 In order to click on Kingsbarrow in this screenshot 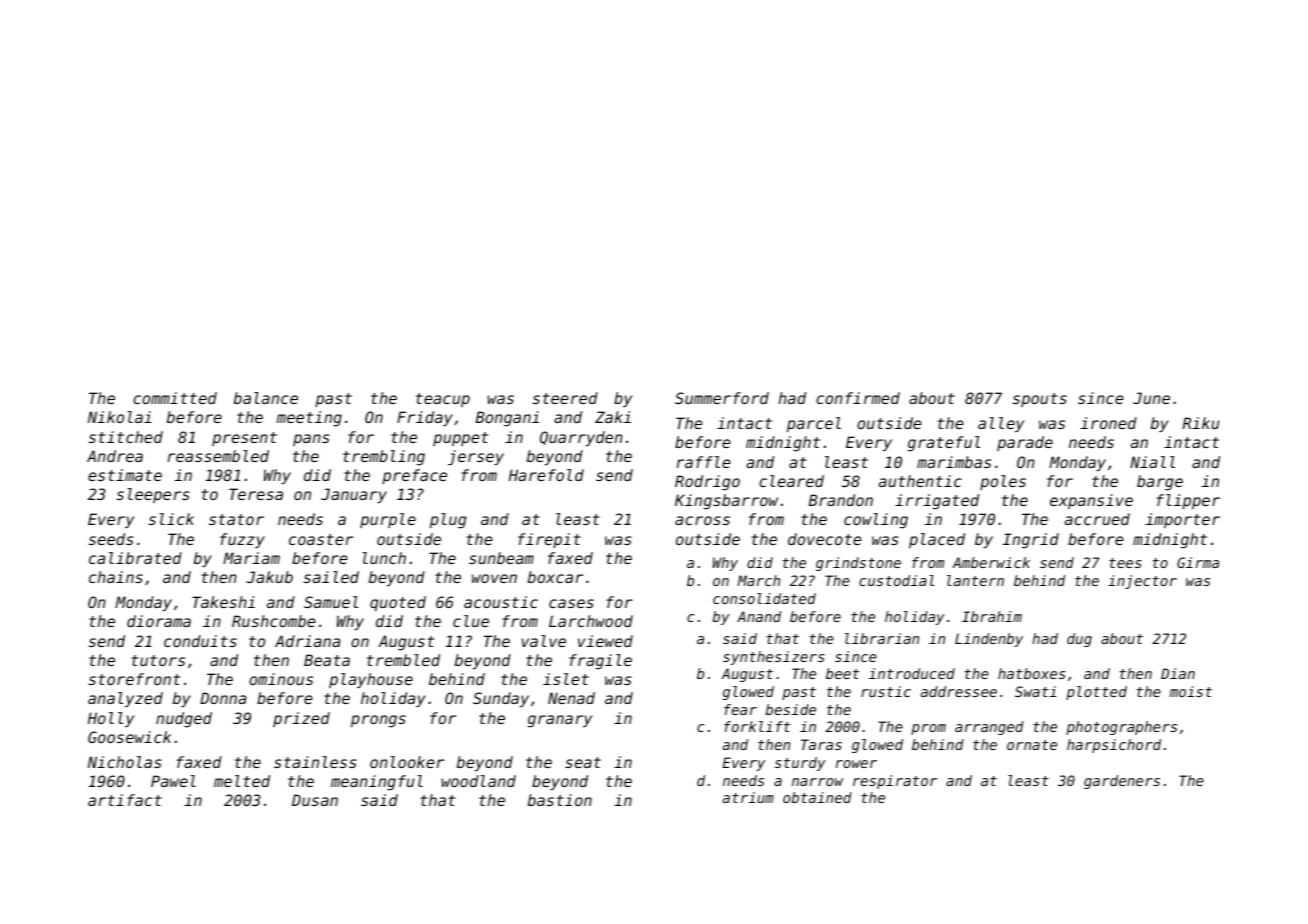, I will do `click(726, 502)`.
